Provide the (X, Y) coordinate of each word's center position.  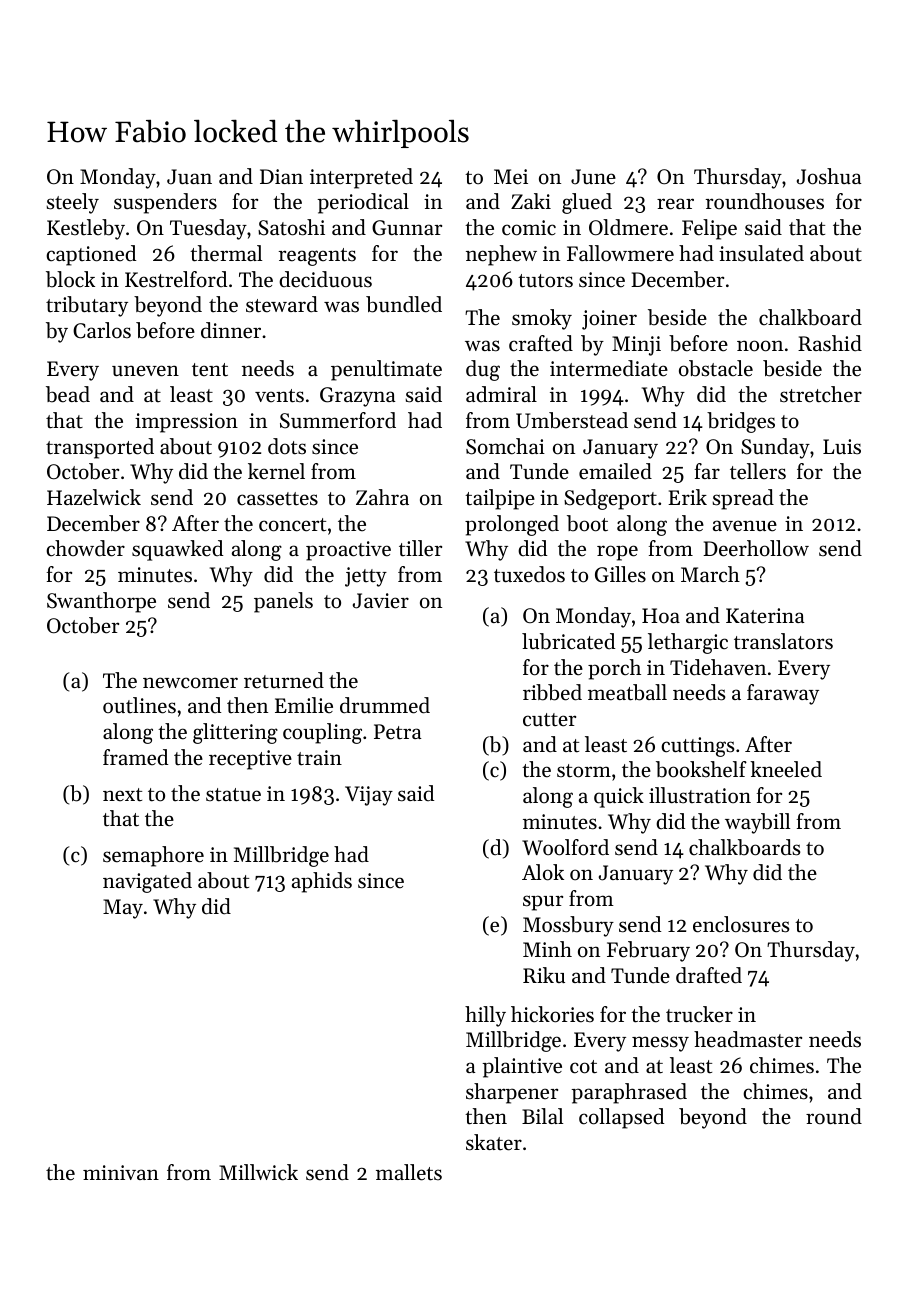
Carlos (102, 330)
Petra (397, 732)
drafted (709, 975)
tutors (545, 281)
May (123, 909)
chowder (85, 548)
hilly (485, 1016)
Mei (511, 177)
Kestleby (86, 229)
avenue (745, 526)
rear (675, 204)
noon (760, 346)
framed (135, 757)
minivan (121, 1172)
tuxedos (529, 574)
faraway (783, 694)
